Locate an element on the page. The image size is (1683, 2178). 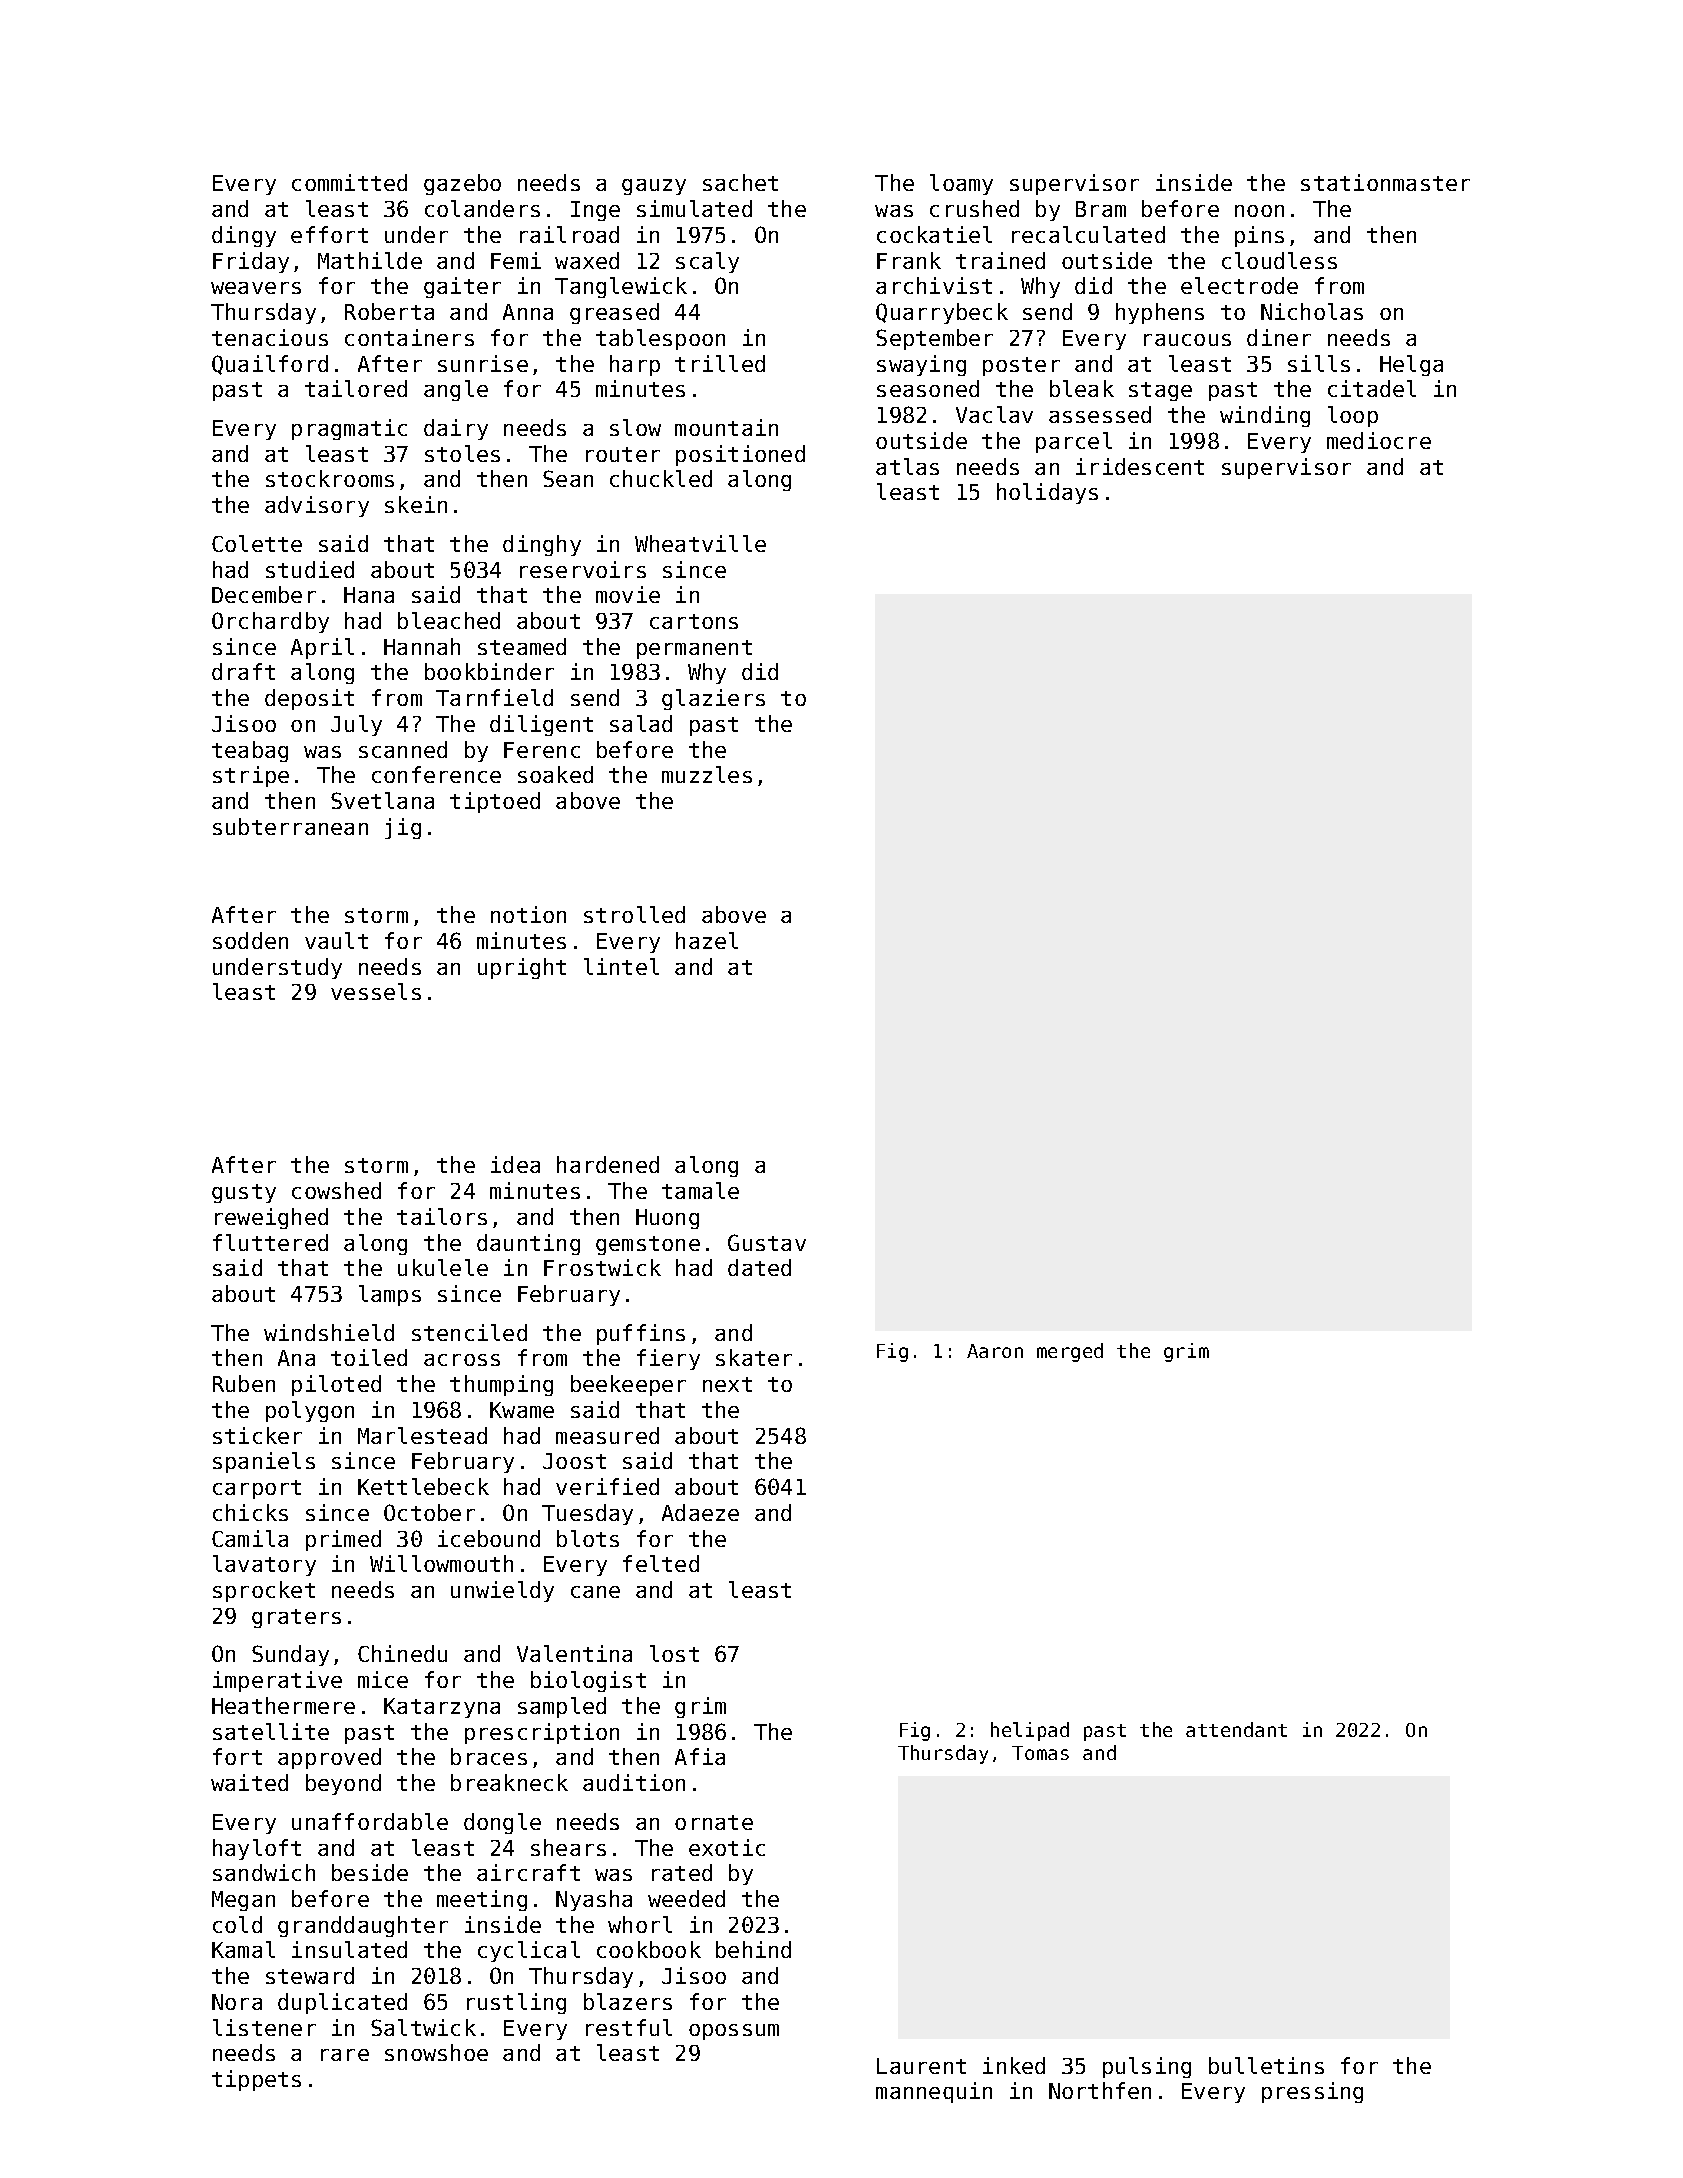
hazel is located at coordinates (707, 940).
